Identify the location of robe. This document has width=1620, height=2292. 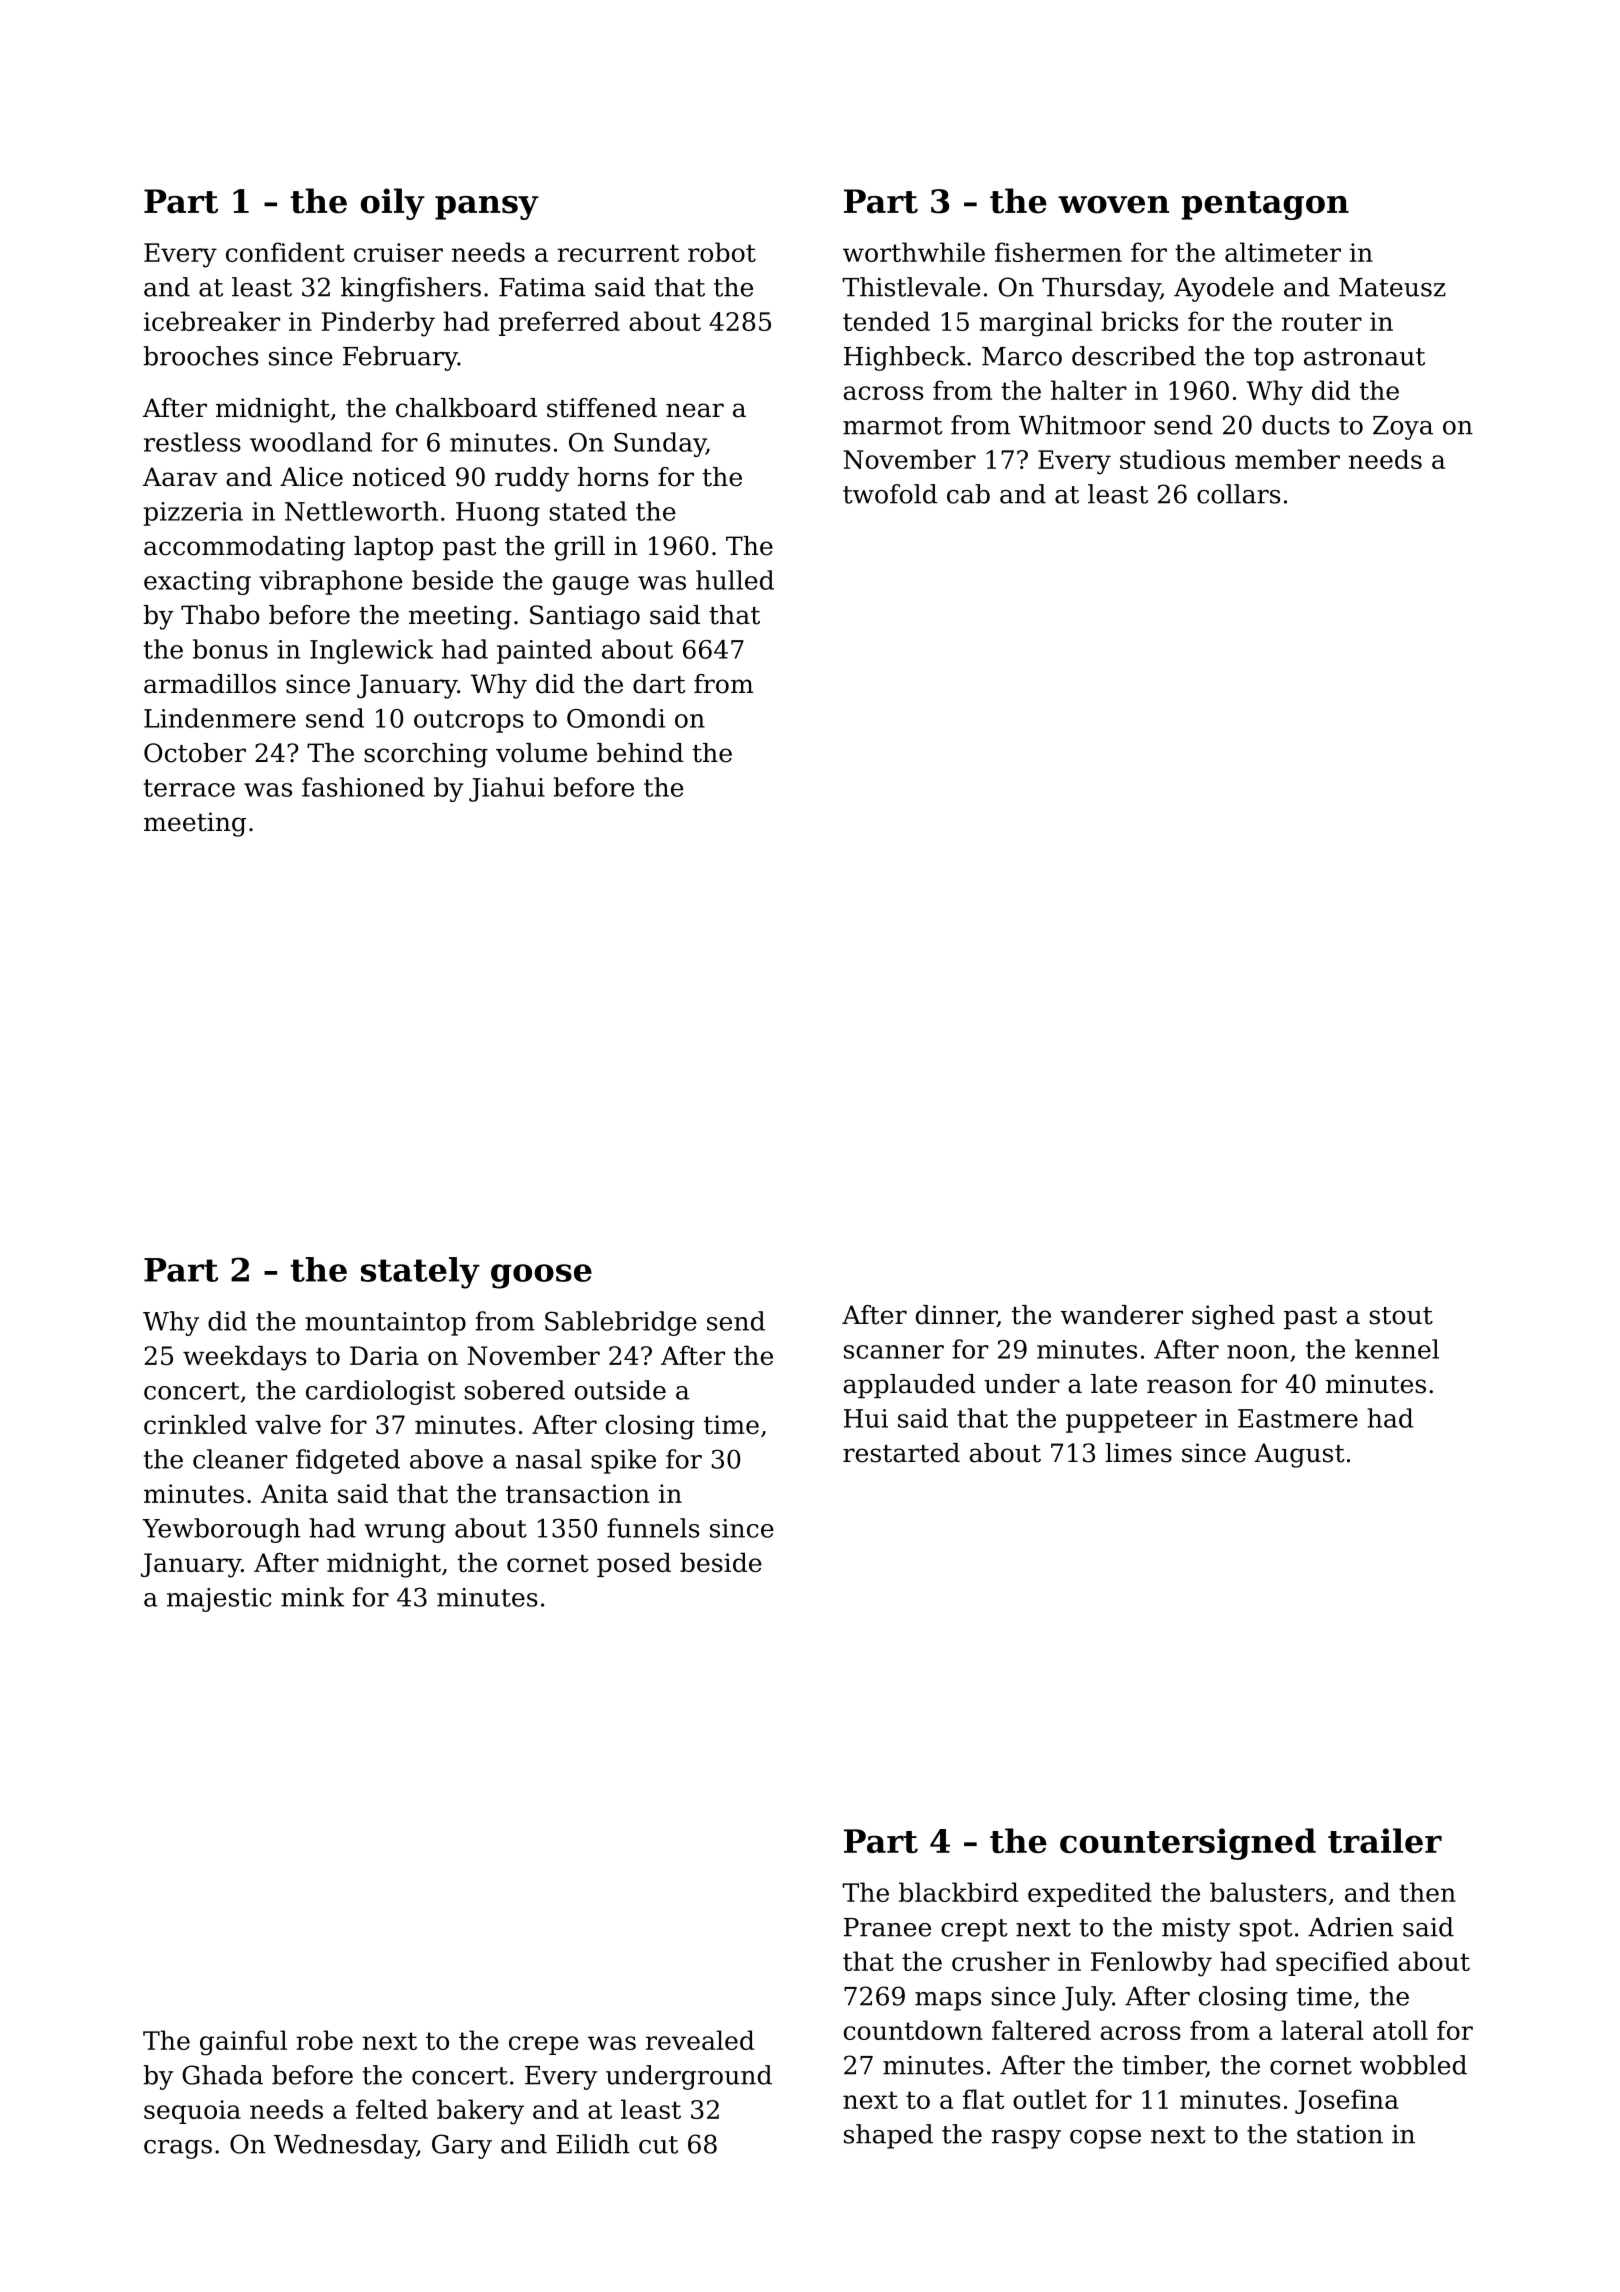
(324, 2040).
